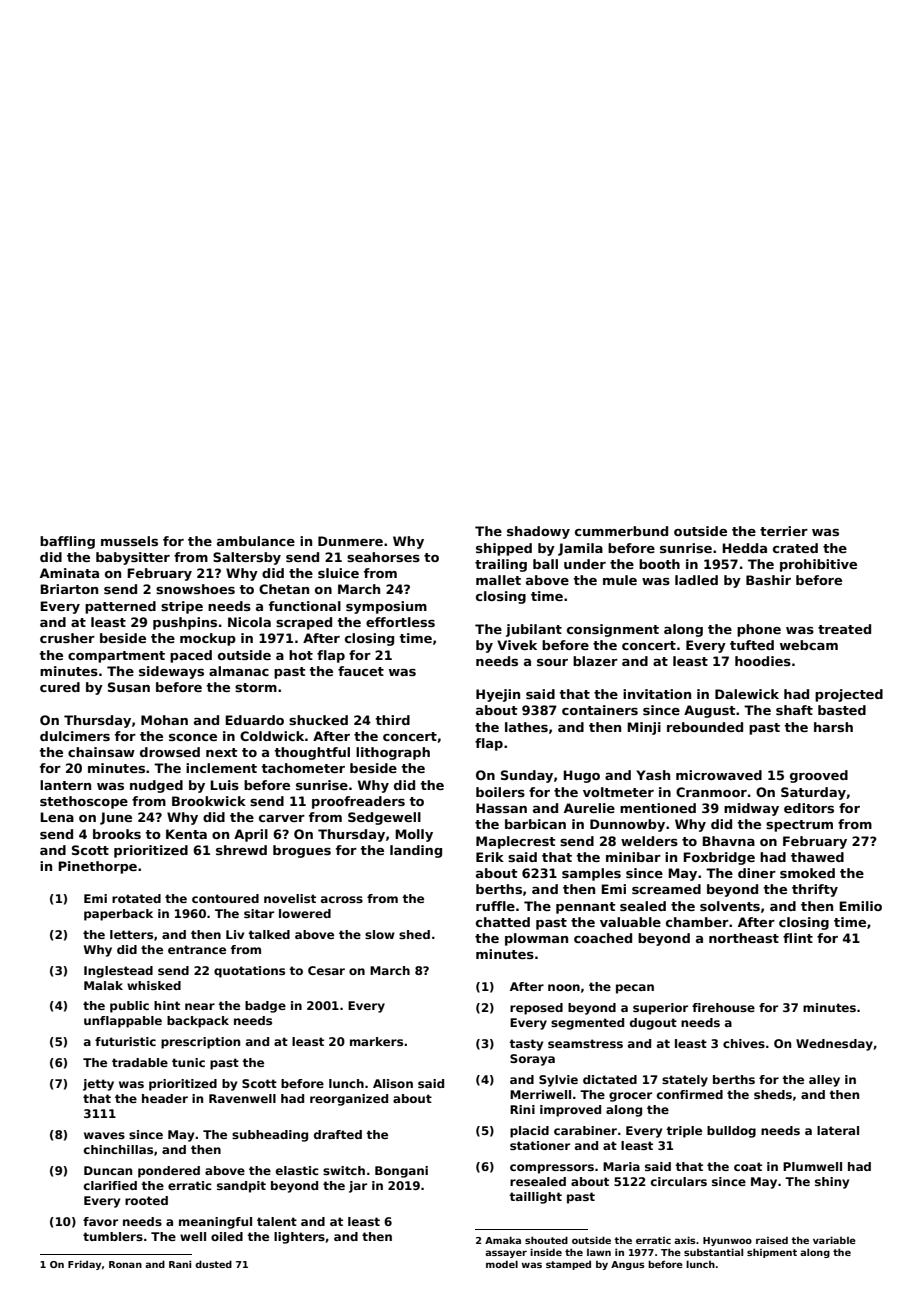 Image resolution: width=924 pixels, height=1308 pixels. Describe the element at coordinates (67, 638) in the image. I see `crusher` at that location.
